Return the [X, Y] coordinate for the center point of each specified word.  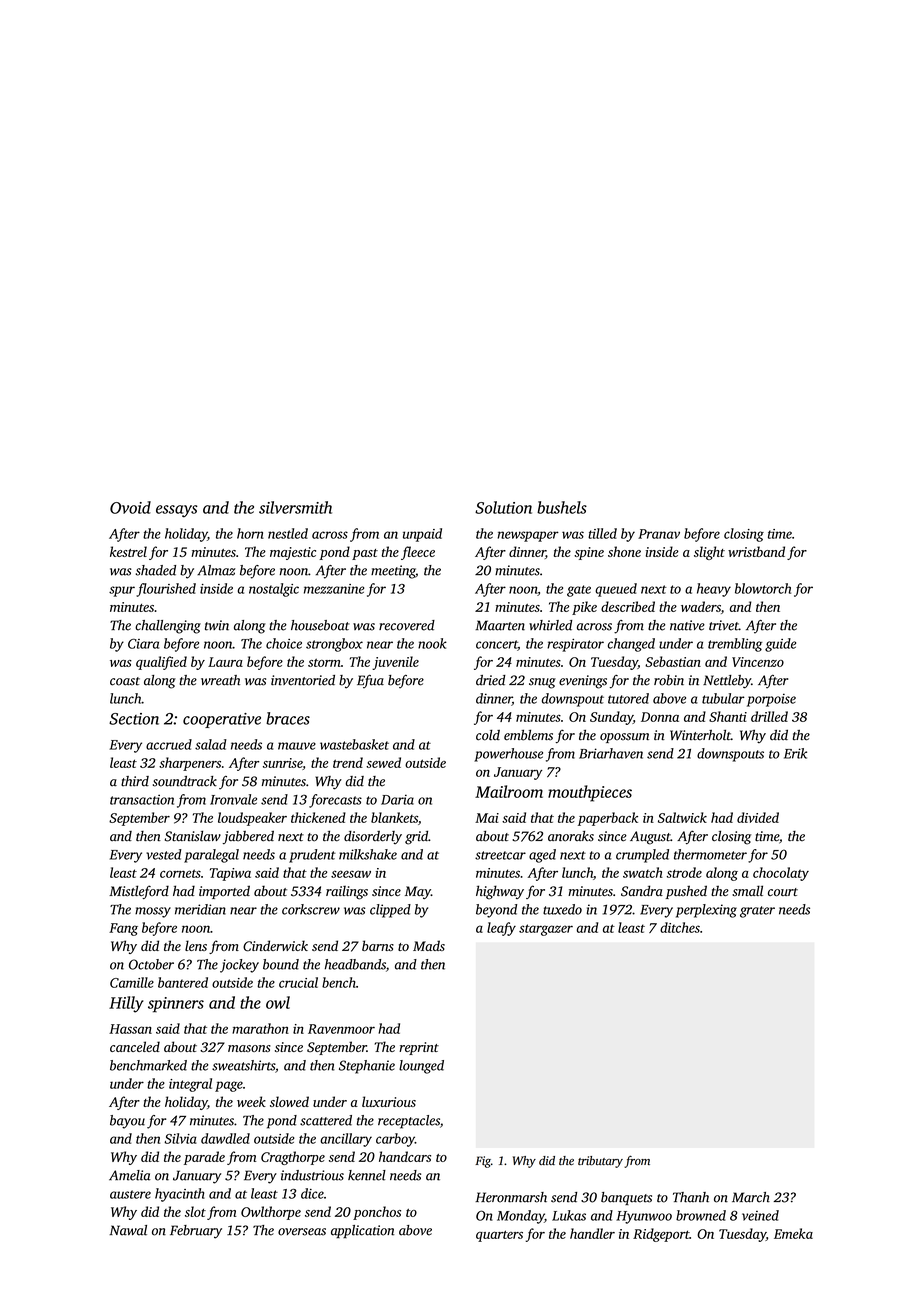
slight [709, 553]
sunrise [282, 763]
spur [122, 591]
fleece [418, 553]
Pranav [659, 534]
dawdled [225, 1138]
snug [542, 683]
